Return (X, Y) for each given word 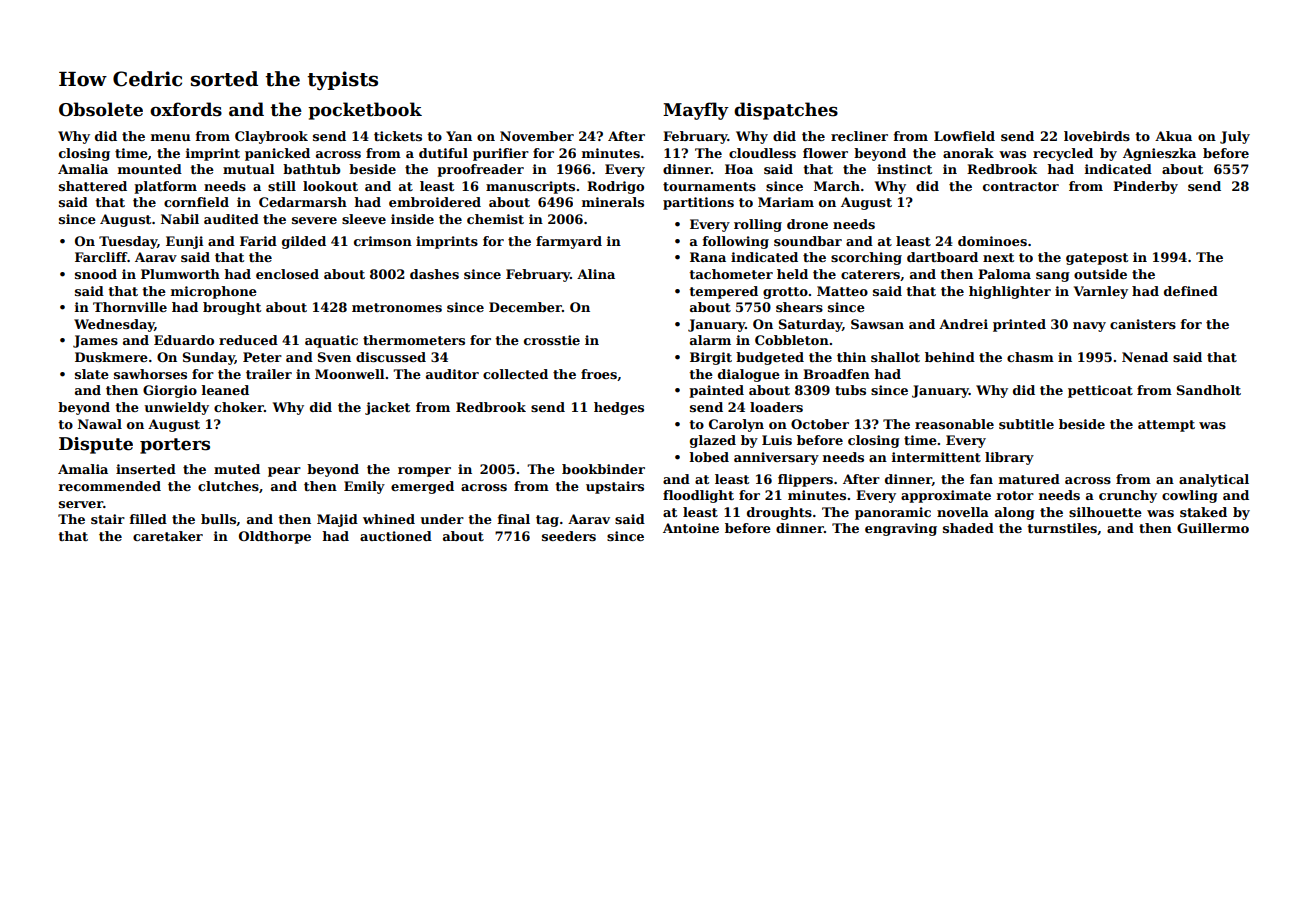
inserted (146, 469)
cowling (1190, 496)
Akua (1173, 136)
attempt (1166, 426)
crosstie (552, 340)
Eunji (185, 242)
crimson (383, 241)
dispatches (786, 111)
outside (1100, 274)
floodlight (698, 496)
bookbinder (603, 469)
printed (1019, 325)
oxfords (186, 109)
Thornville (130, 307)
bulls (218, 519)
